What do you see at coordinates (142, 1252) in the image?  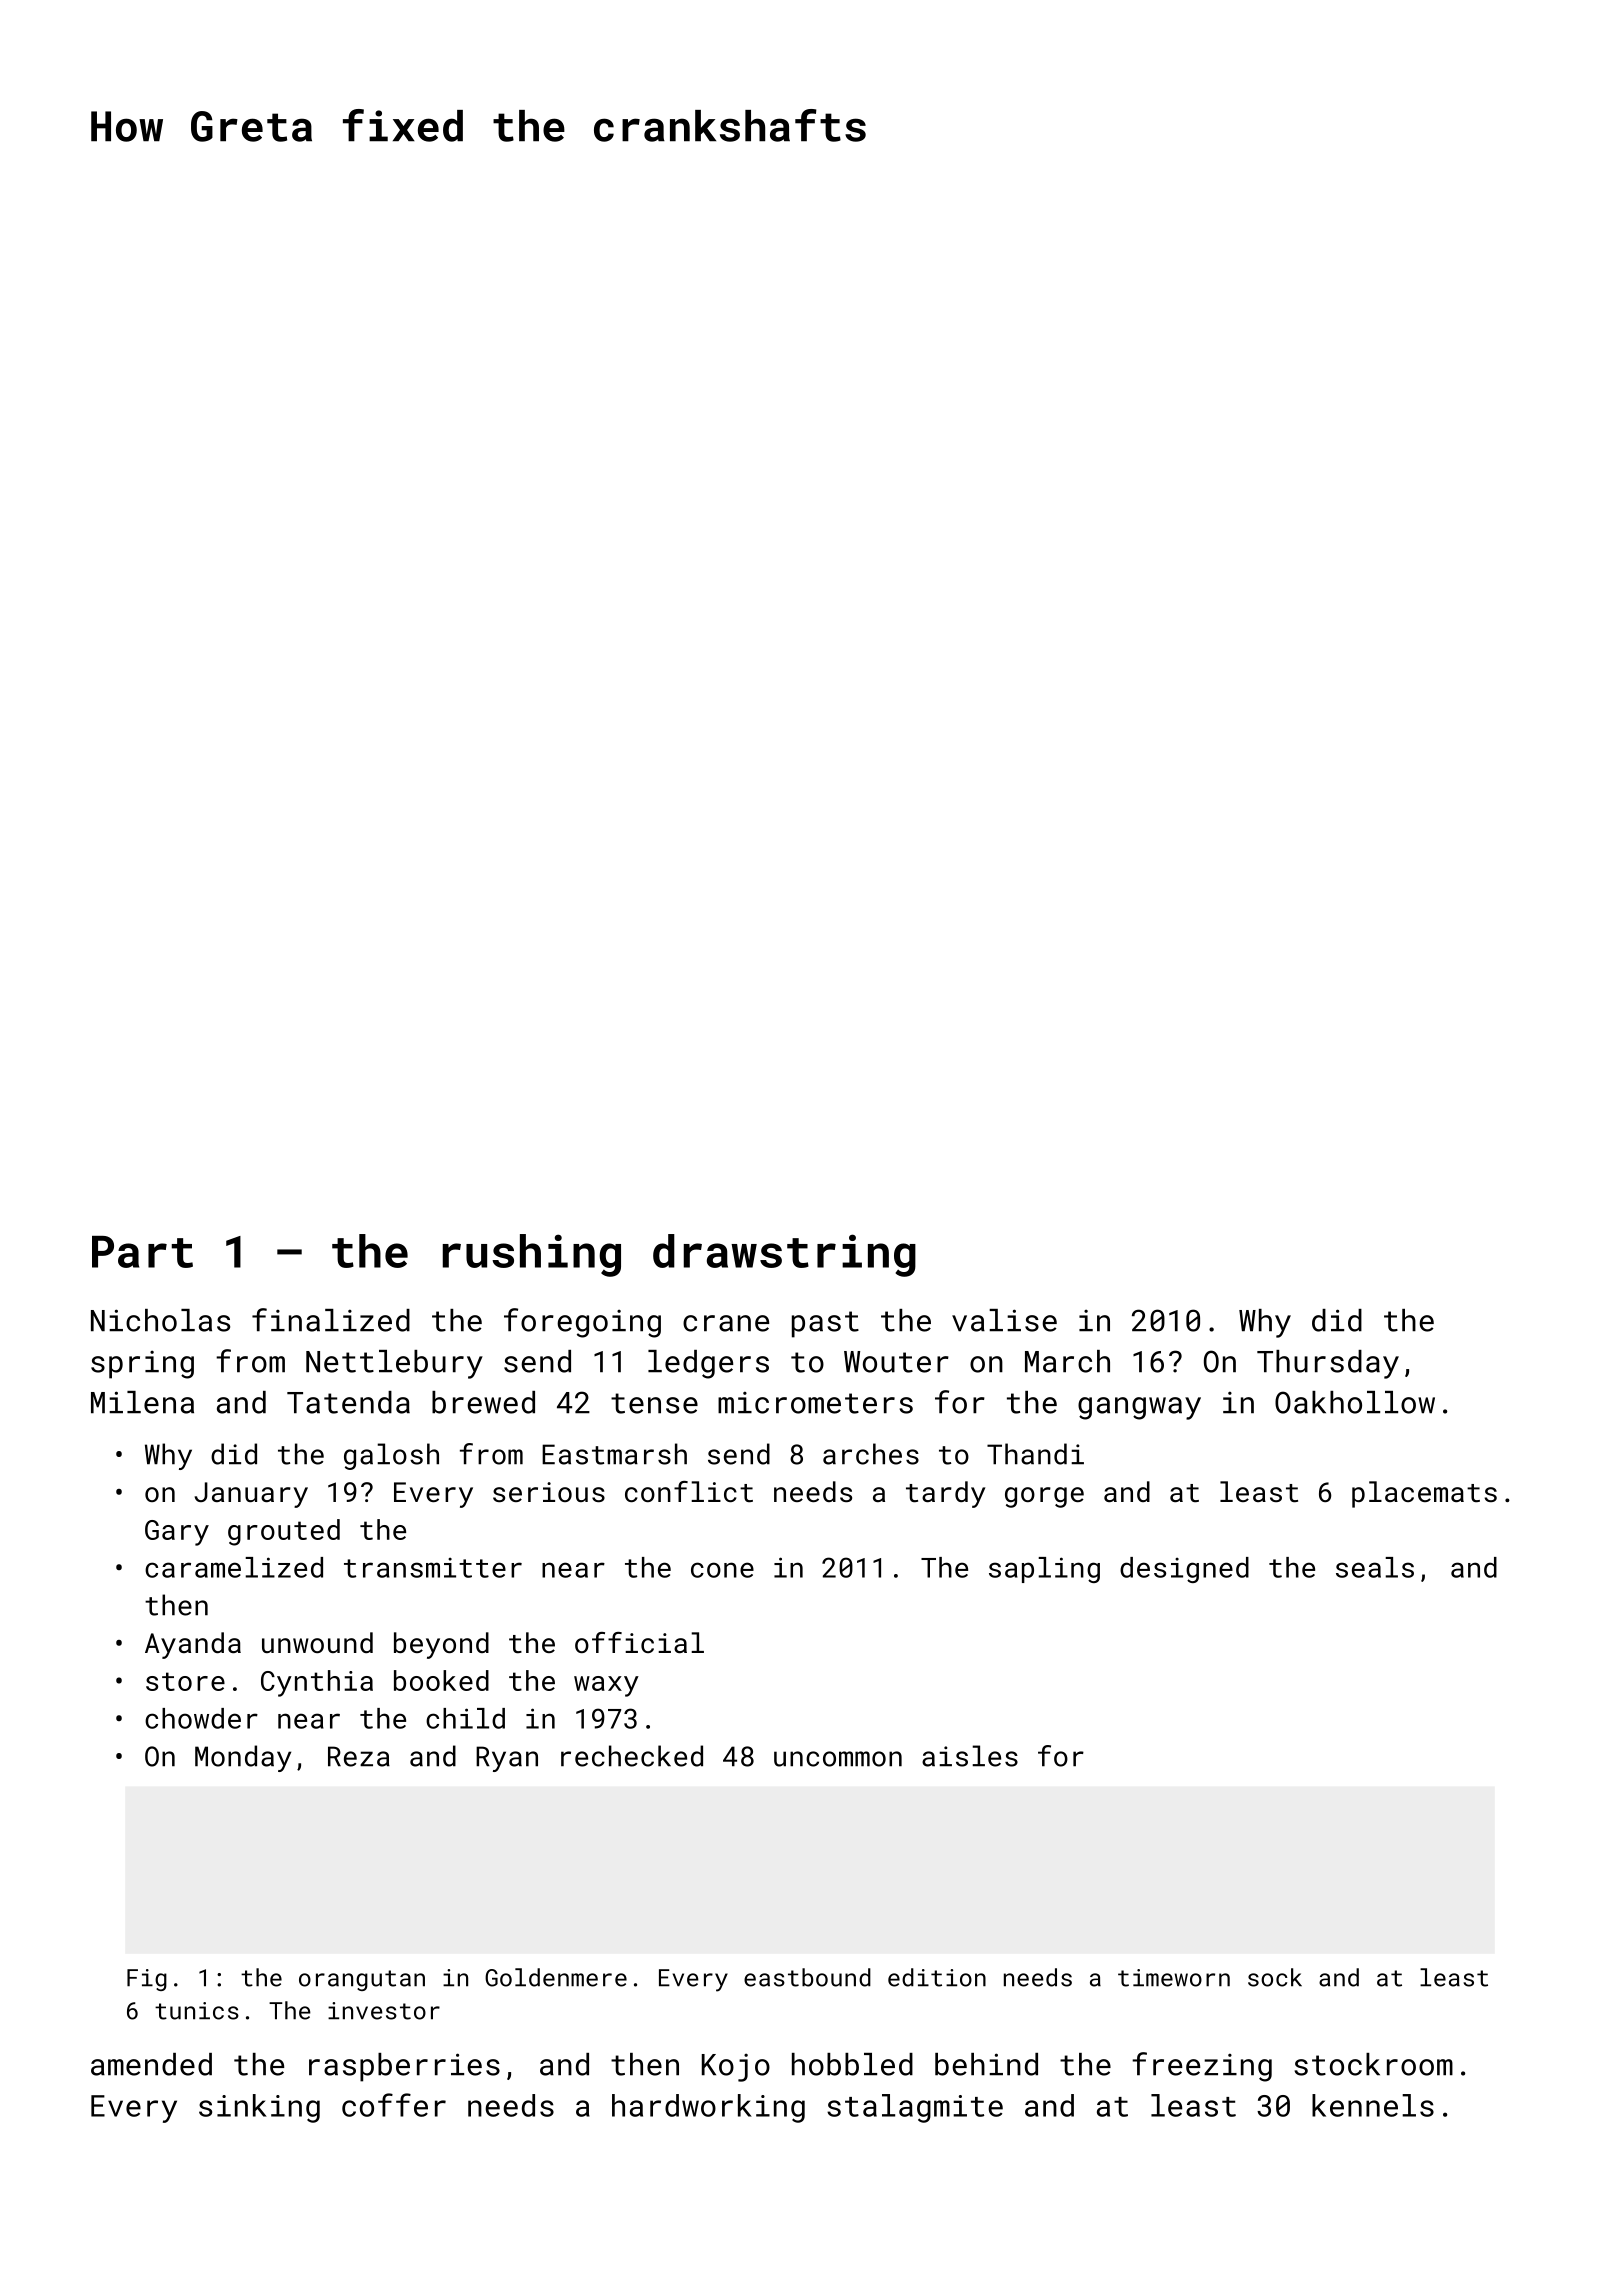 I see `Part` at bounding box center [142, 1252].
